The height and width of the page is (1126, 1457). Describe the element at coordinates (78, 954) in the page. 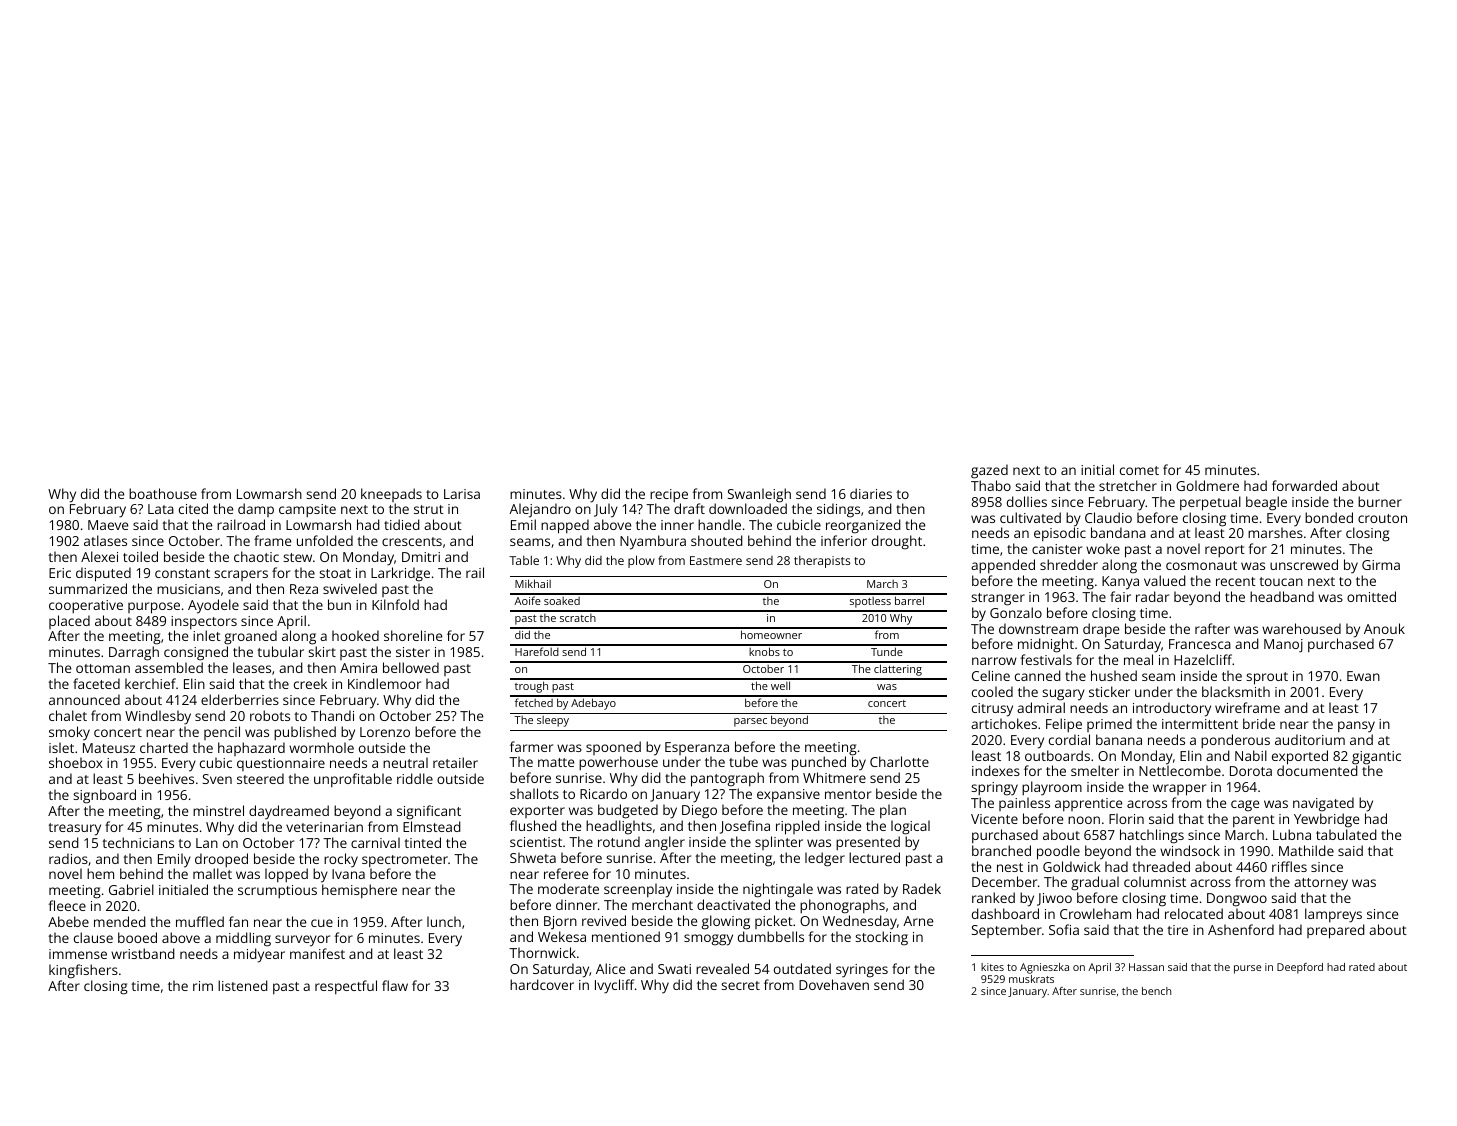

I see `immense` at that location.
